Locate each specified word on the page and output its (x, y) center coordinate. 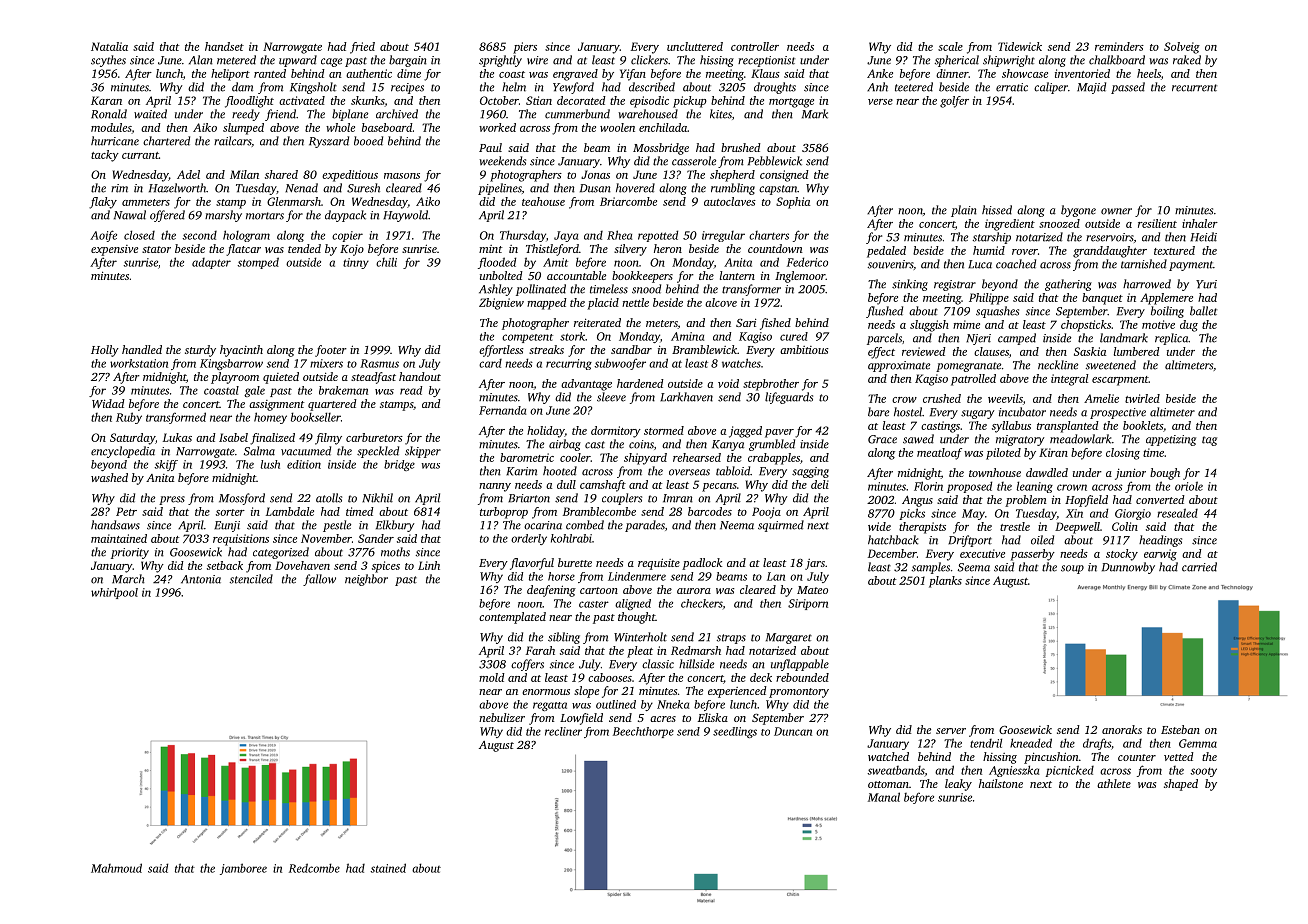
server (951, 731)
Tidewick (1020, 46)
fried (362, 48)
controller (755, 46)
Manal (884, 797)
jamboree (243, 869)
